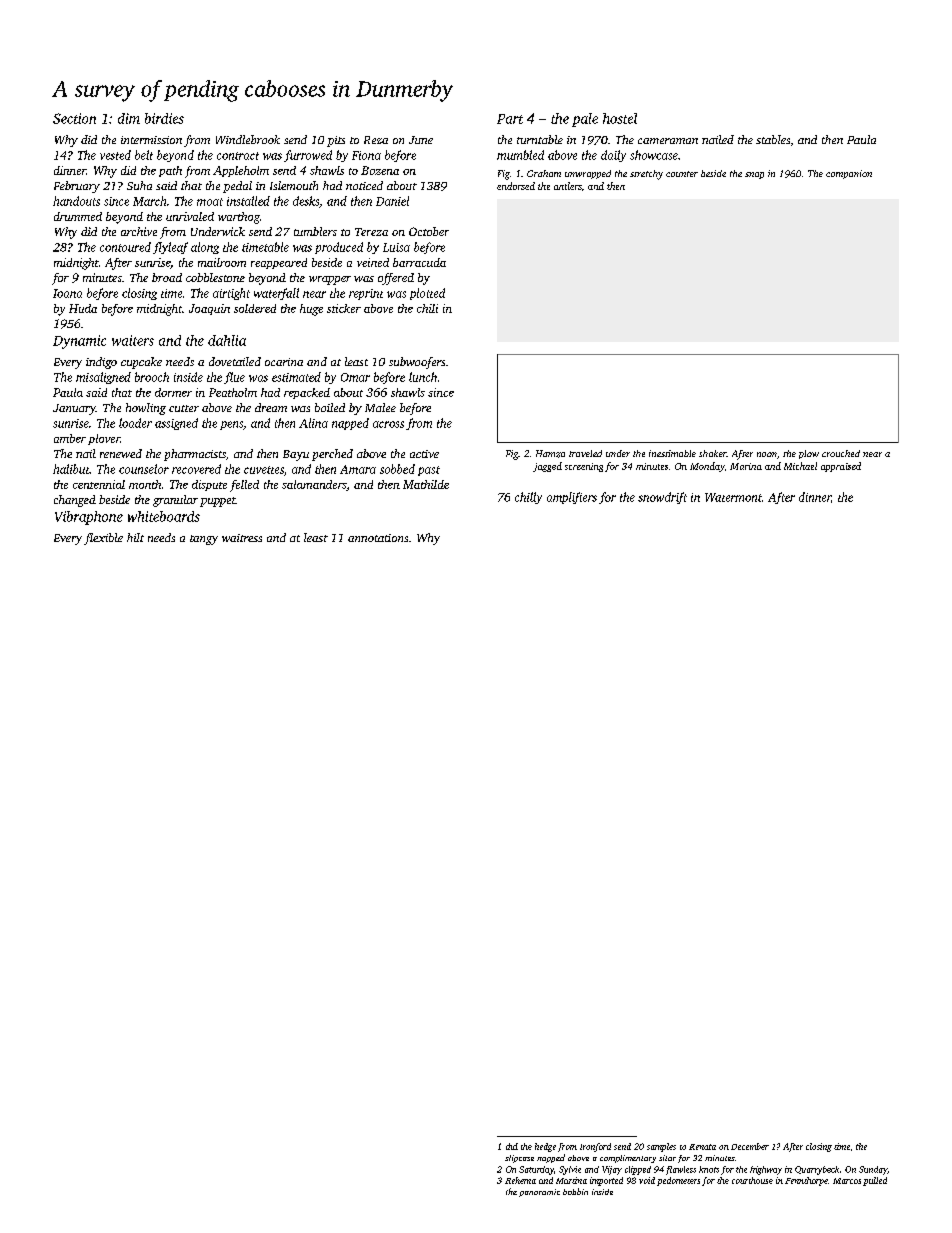 The width and height of the page is (952, 1233). Describe the element at coordinates (427, 308) in the page. I see `chili` at that location.
